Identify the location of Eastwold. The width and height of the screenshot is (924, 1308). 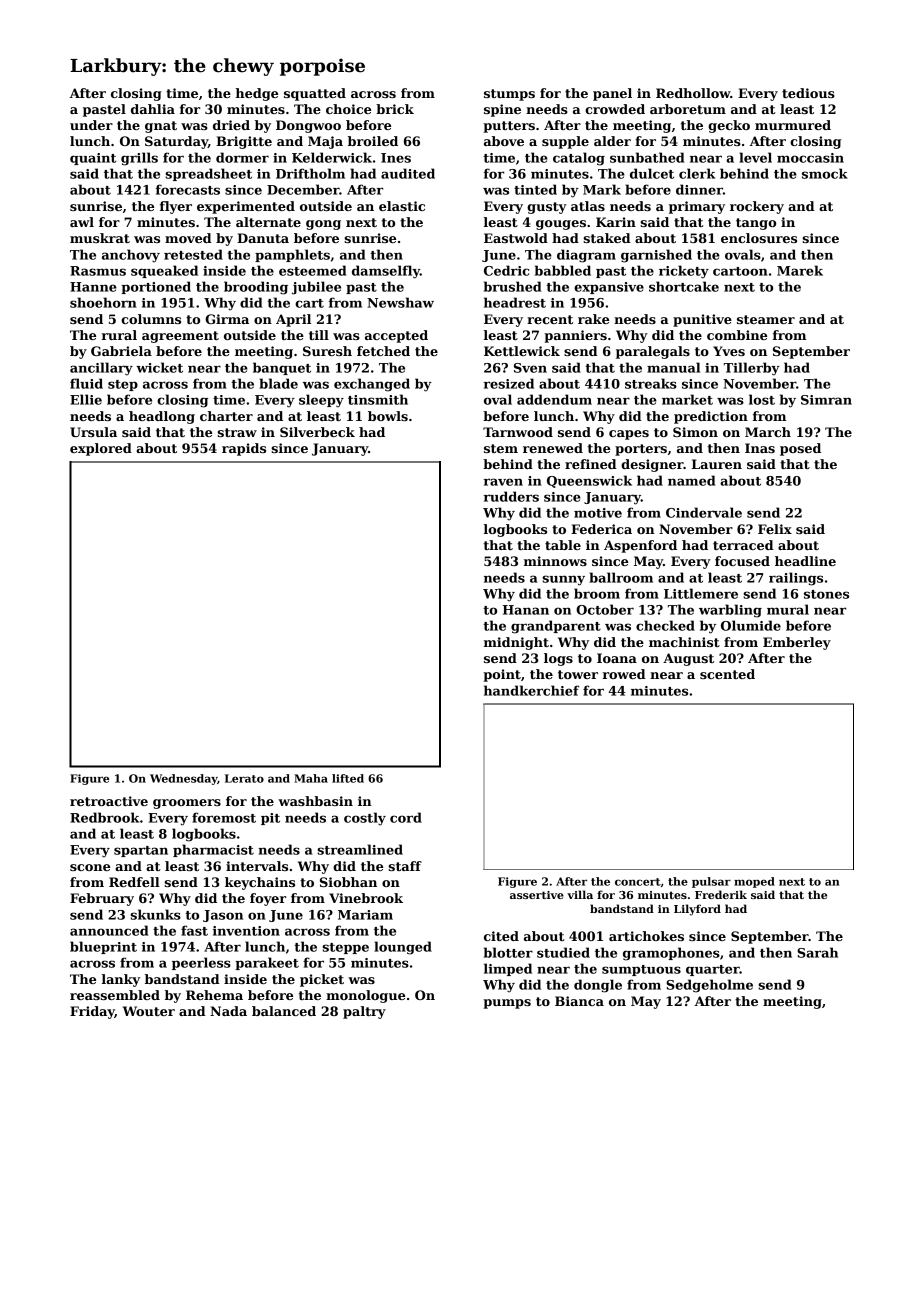
(516, 238).
